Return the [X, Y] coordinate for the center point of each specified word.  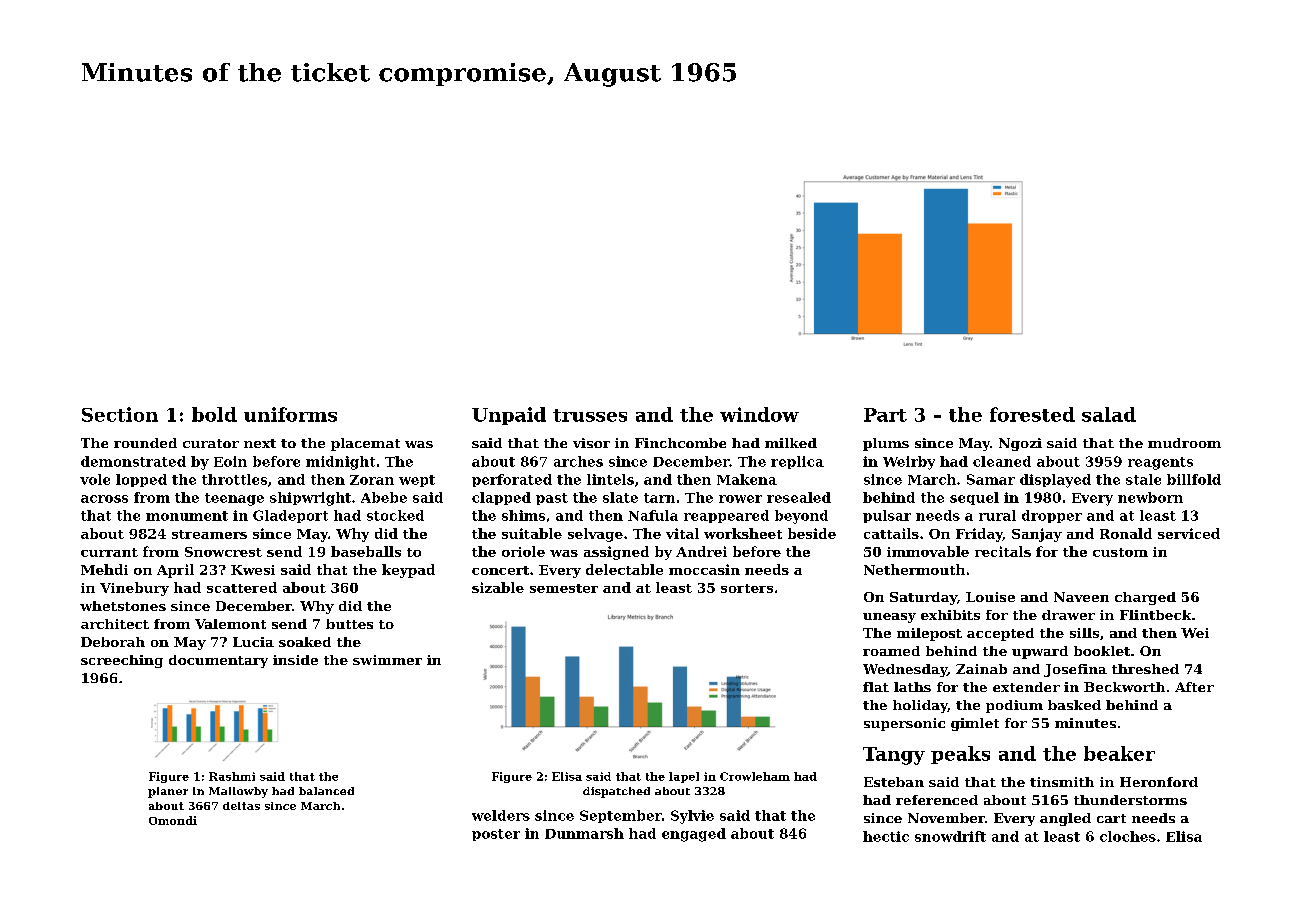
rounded [145, 443]
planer [168, 792]
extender [1026, 687]
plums [886, 444]
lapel [684, 777]
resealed [799, 497]
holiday [920, 706]
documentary [218, 661]
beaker [1119, 753]
